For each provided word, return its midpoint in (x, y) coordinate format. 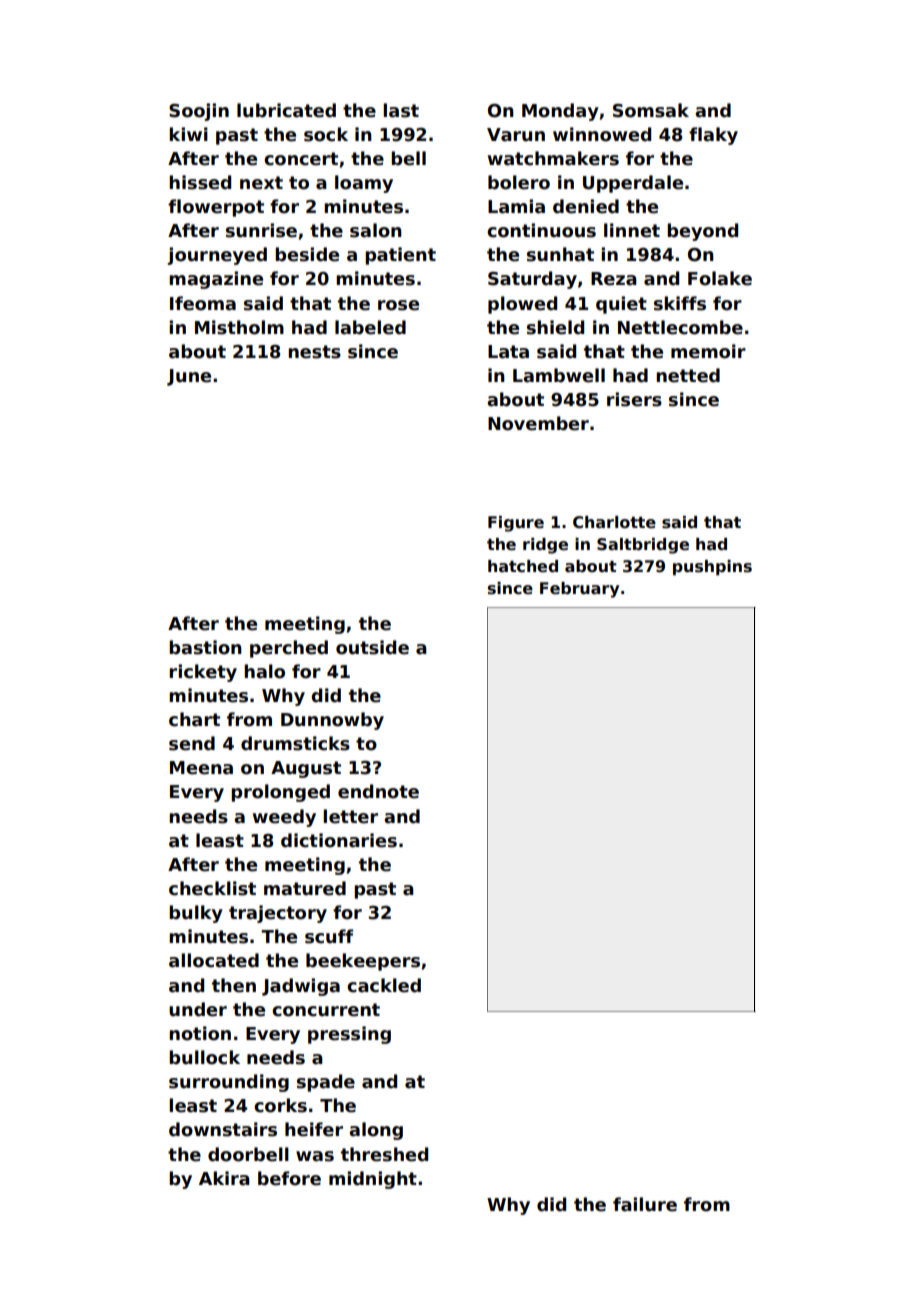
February (579, 590)
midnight (373, 1180)
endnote (378, 791)
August (306, 769)
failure (645, 1204)
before (289, 1178)
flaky (713, 136)
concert (301, 159)
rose (398, 305)
